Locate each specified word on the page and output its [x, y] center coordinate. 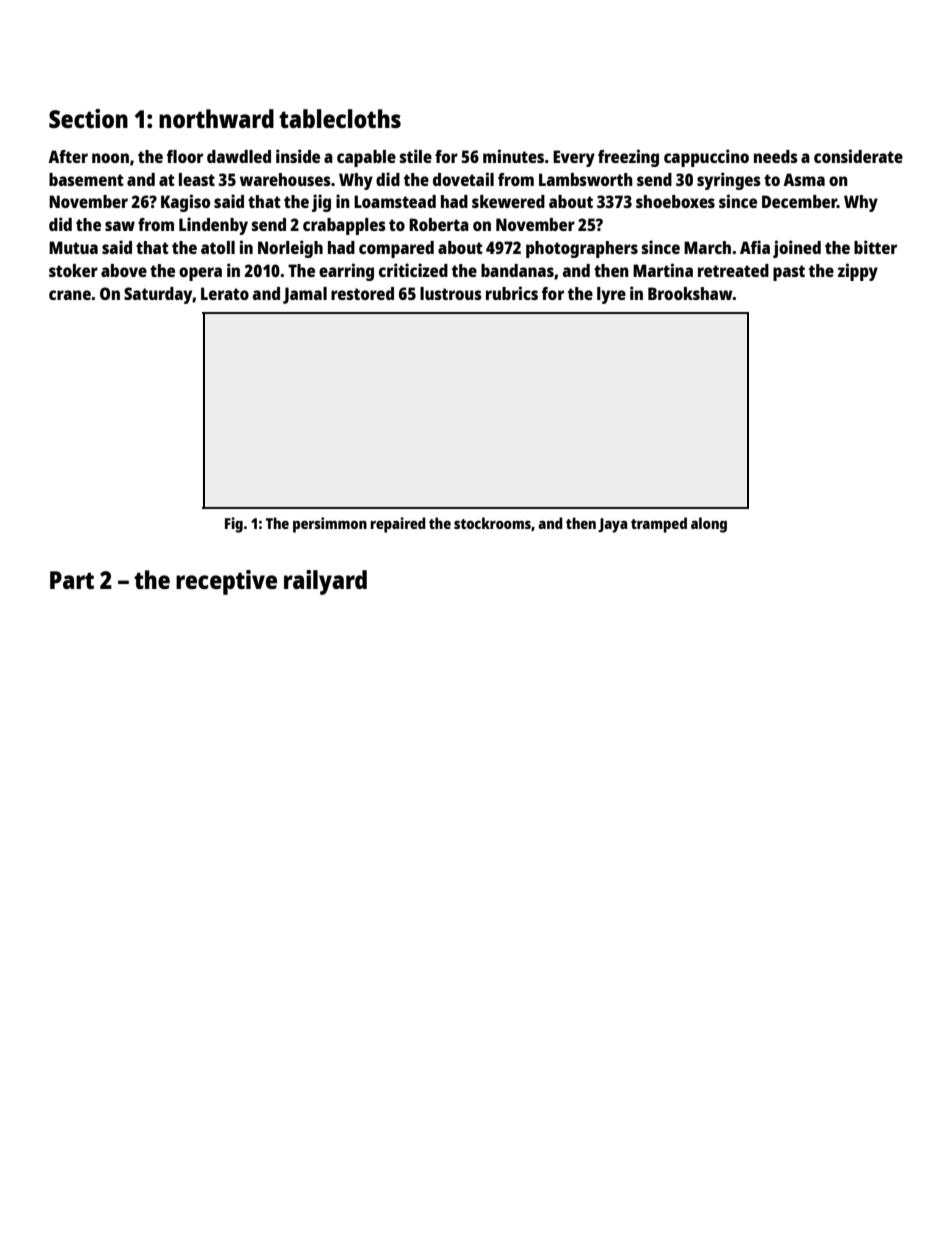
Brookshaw [690, 293]
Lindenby [213, 226]
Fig [234, 525]
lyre [611, 295]
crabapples [344, 226]
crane [70, 295]
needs [776, 156]
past [789, 273]
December [799, 201]
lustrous [451, 293]
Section [88, 118]
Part [72, 580]
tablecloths [340, 118]
